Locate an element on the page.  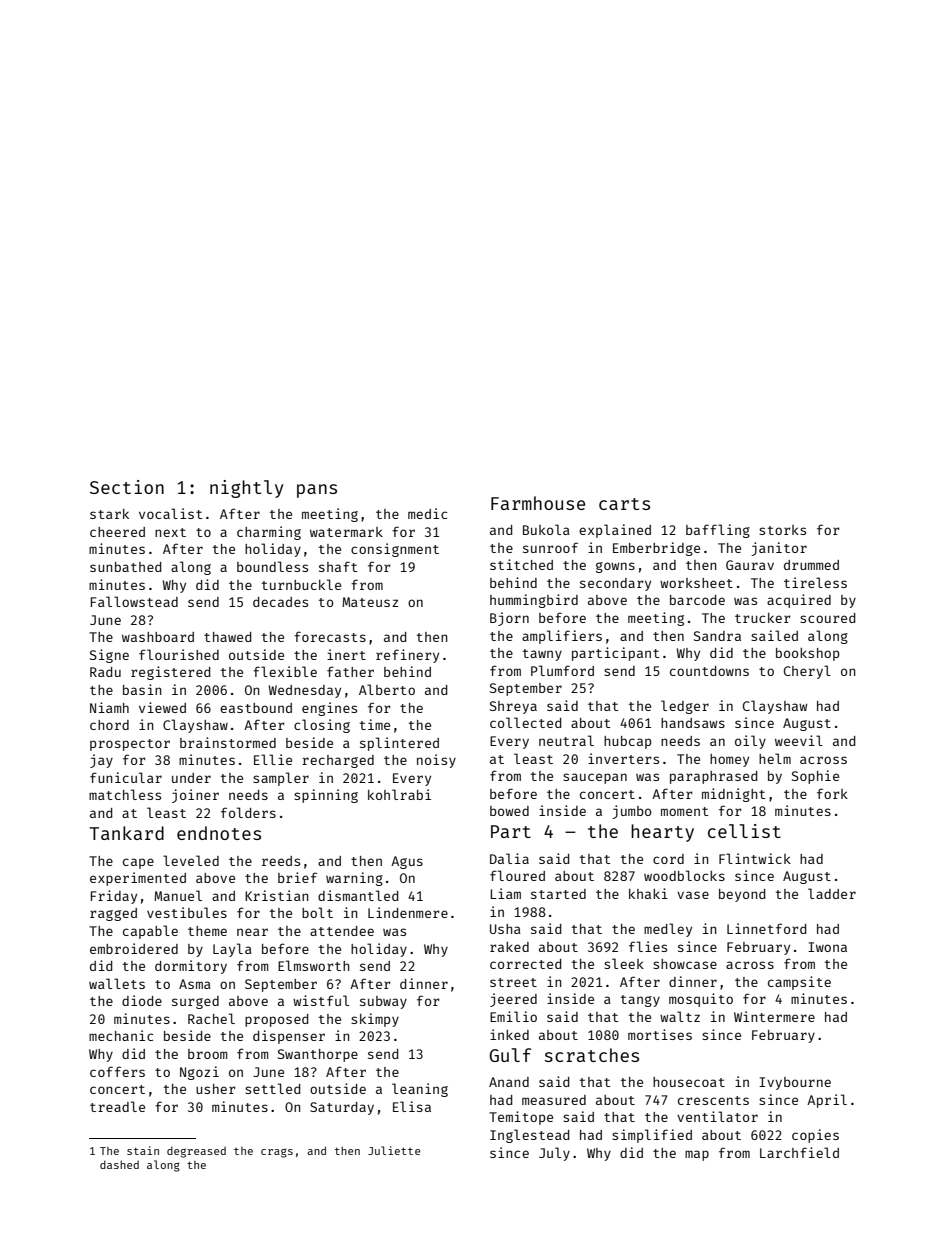
Friday is located at coordinates (114, 897).
